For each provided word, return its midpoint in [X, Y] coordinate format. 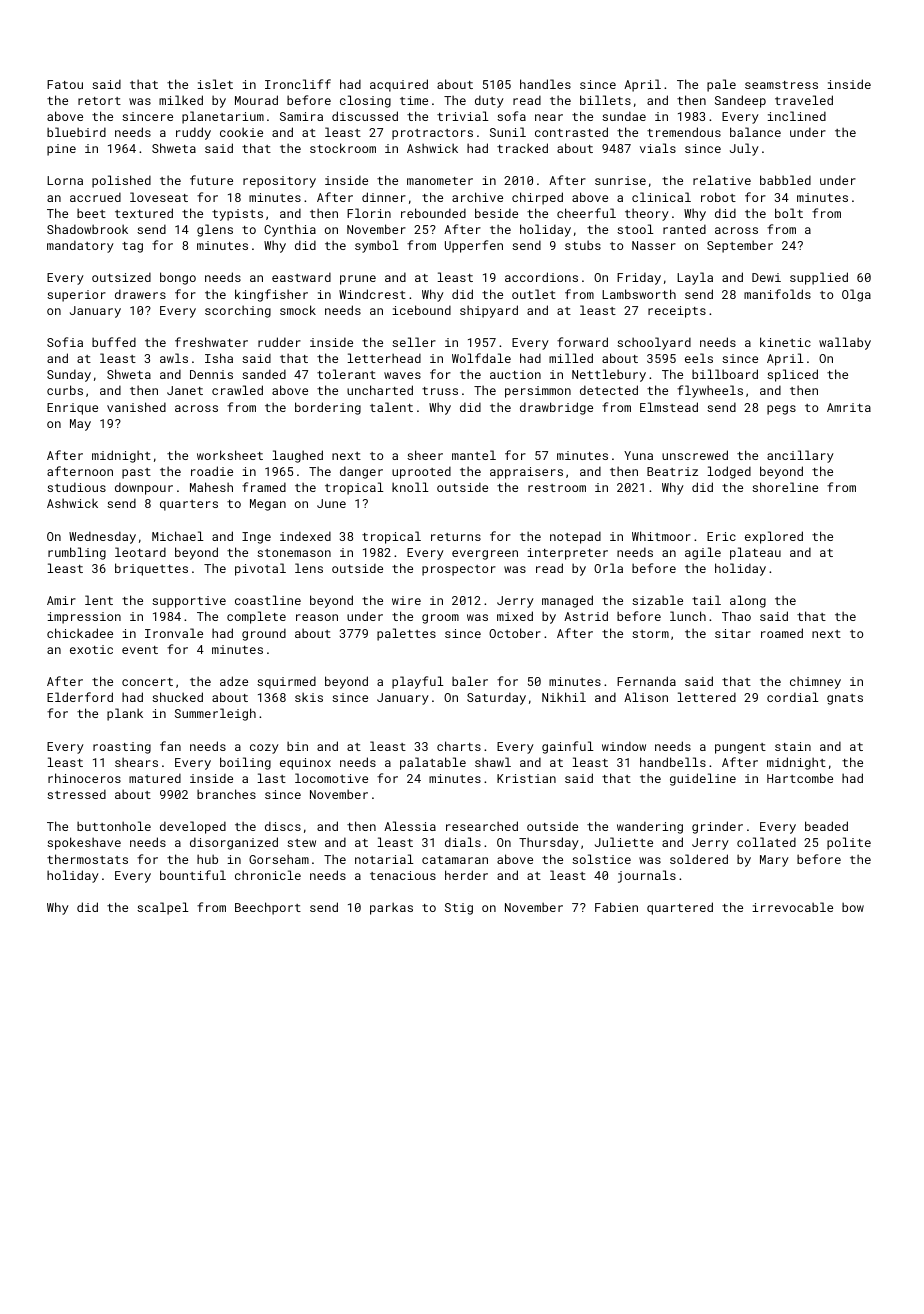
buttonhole [114, 826]
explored [774, 537]
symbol [377, 246]
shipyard [489, 311]
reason [317, 617]
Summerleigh [215, 714]
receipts [677, 312]
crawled [237, 390]
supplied [819, 278]
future [211, 180]
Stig [459, 909]
